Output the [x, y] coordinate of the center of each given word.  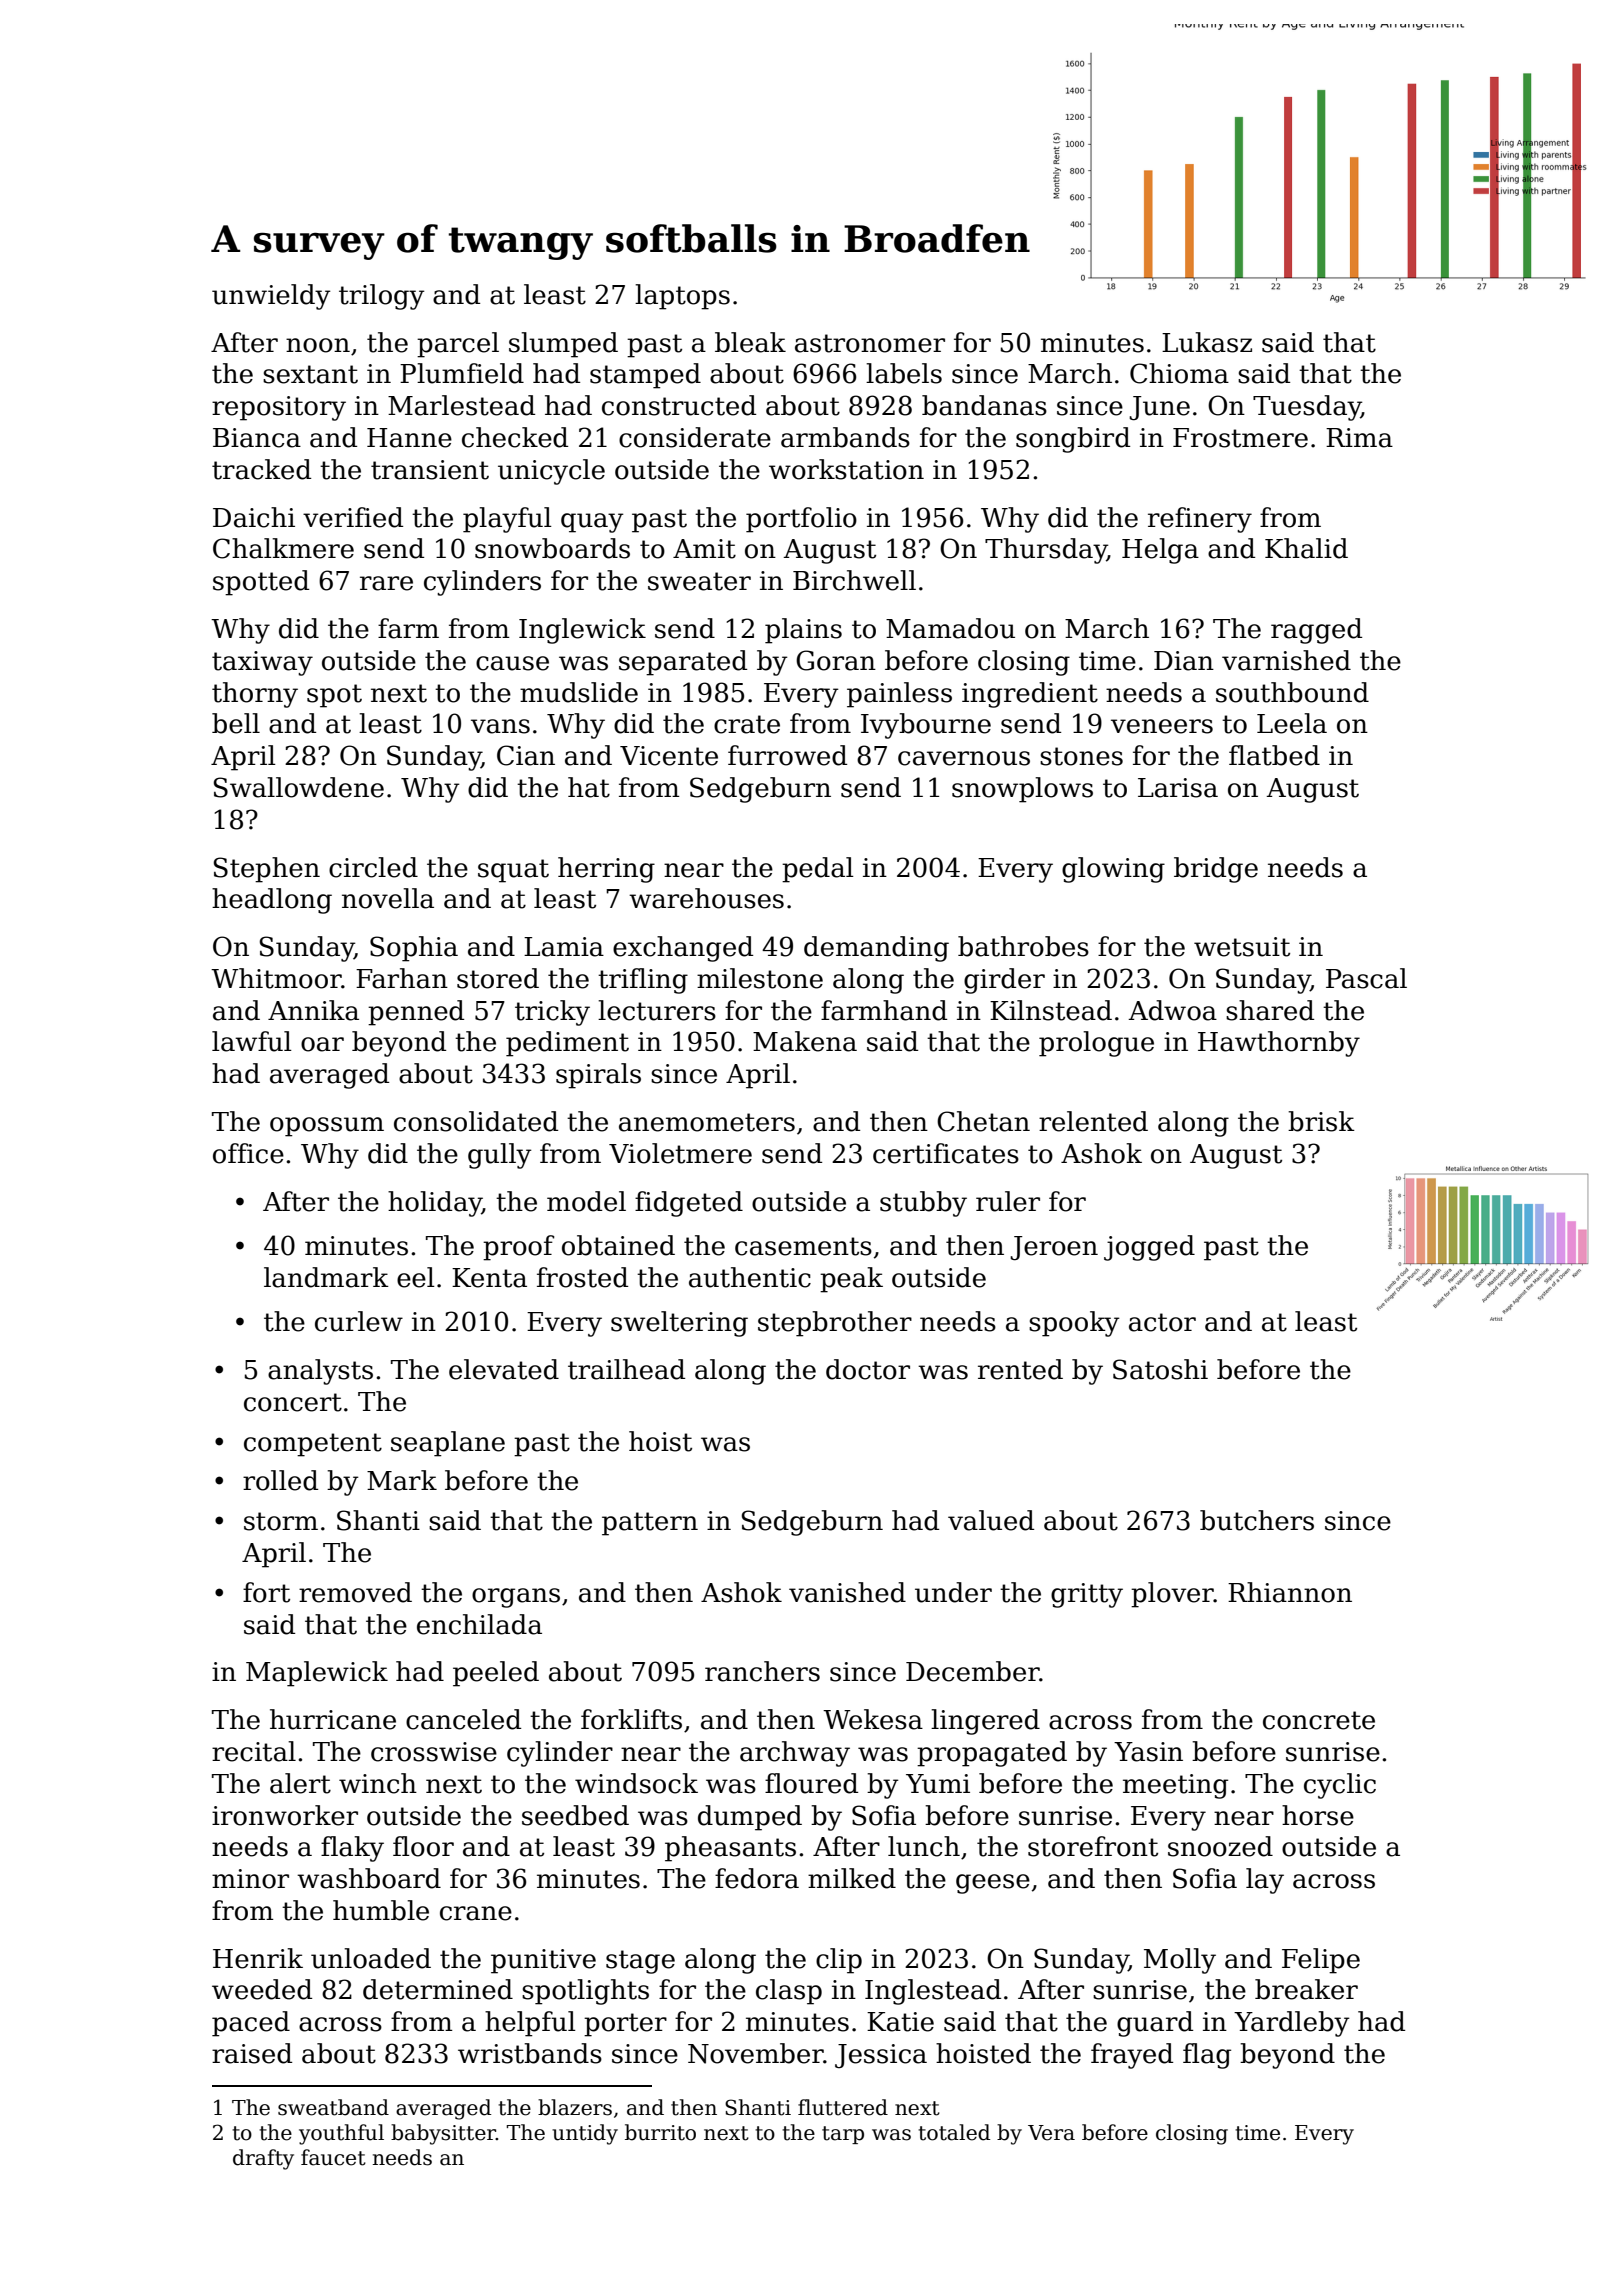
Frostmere [1240, 438]
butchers [1257, 1520]
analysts [320, 1372]
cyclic [1340, 1786]
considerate [695, 437]
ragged [1316, 631]
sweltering [679, 1324]
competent [313, 1445]
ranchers [762, 1671]
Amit [704, 549]
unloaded [371, 1958]
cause [512, 663]
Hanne [409, 438]
